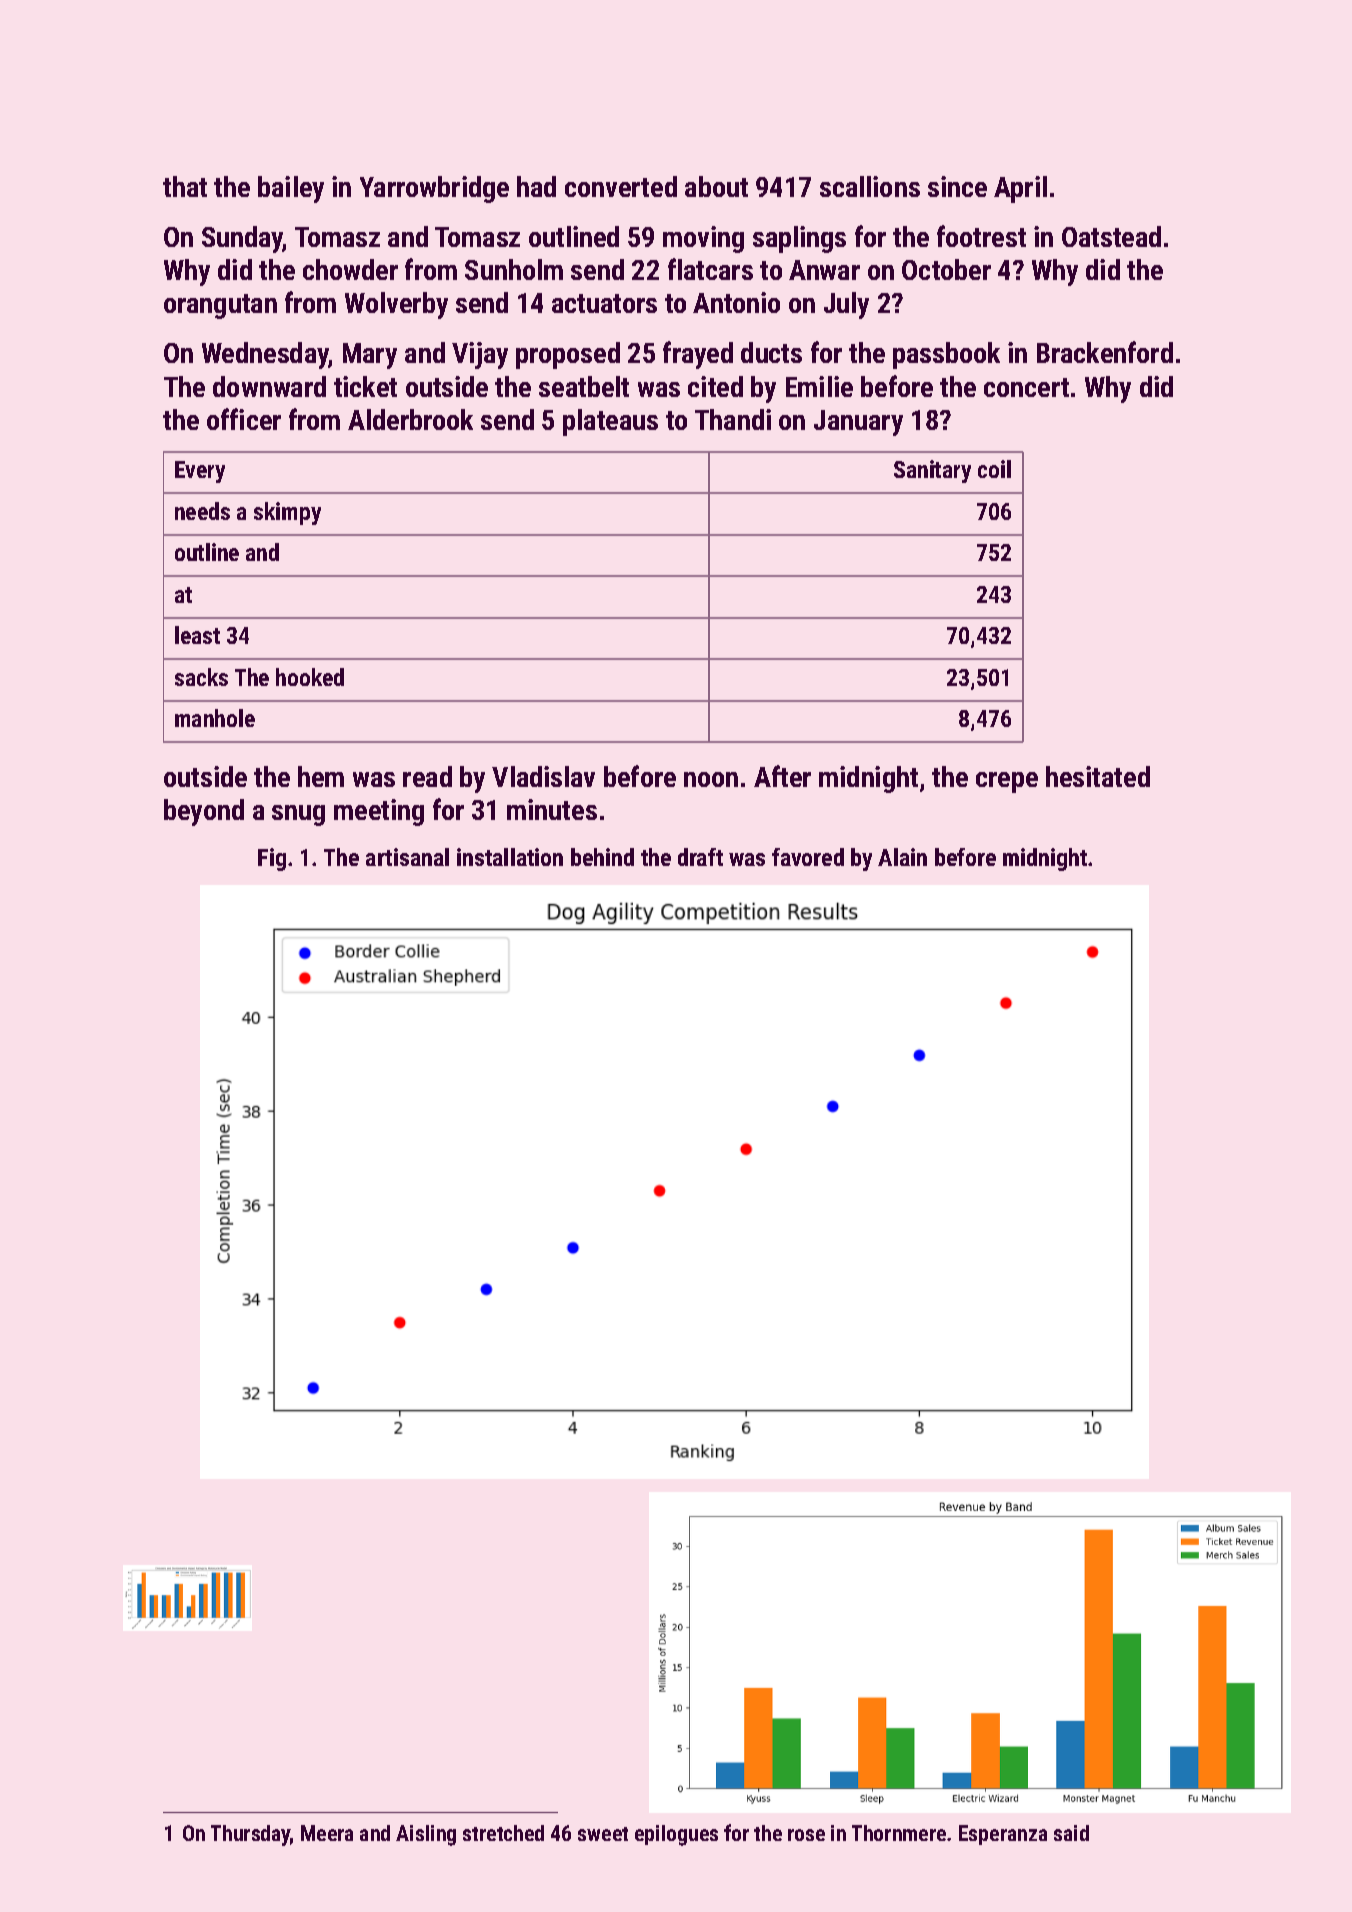 The width and height of the document is (1352, 1912). What do you see at coordinates (379, 812) in the document?
I see `meeting` at bounding box center [379, 812].
